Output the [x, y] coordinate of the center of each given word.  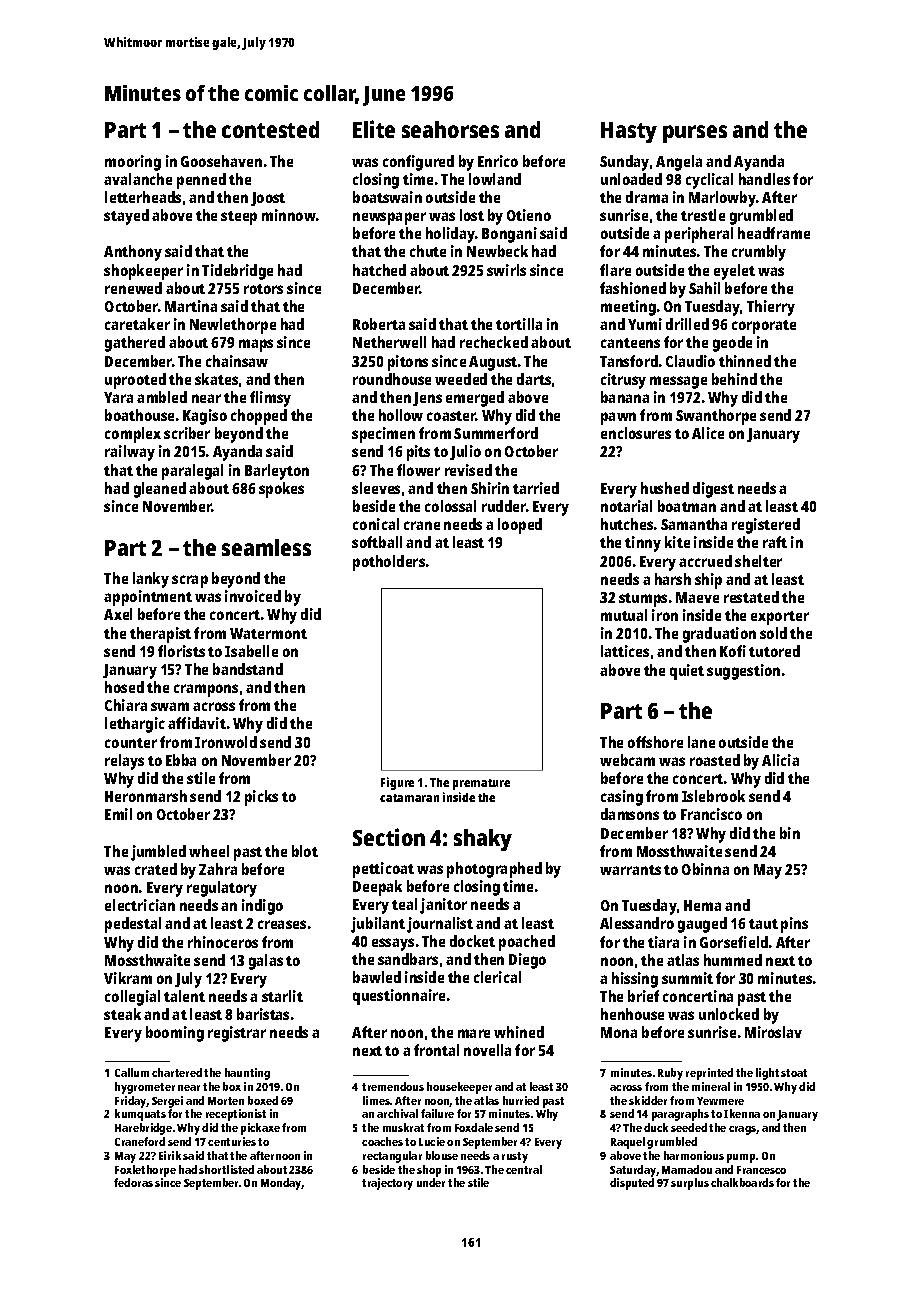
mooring [133, 163]
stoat [794, 1073]
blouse [442, 1155]
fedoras [133, 1182]
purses [695, 134]
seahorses [450, 129]
